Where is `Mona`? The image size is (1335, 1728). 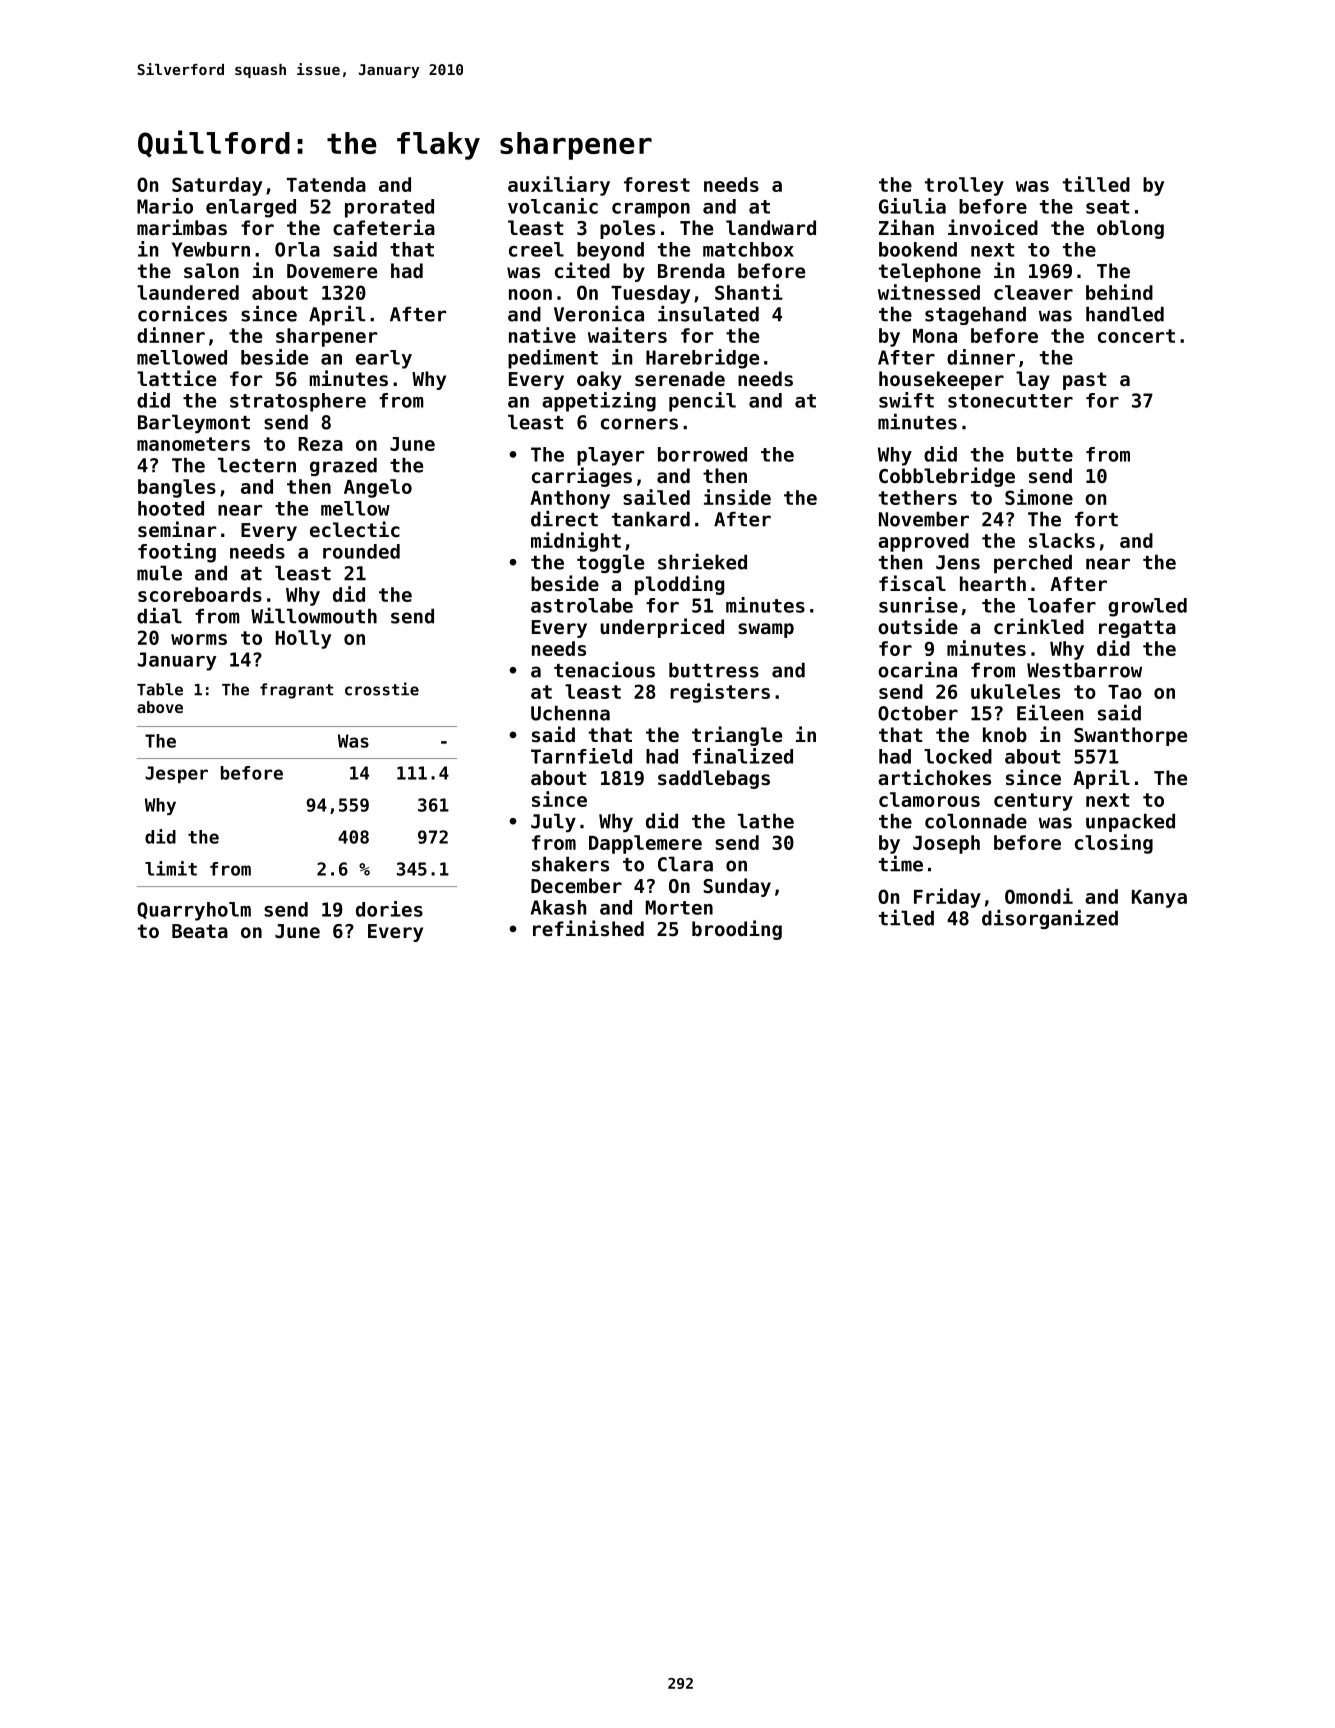
Mona is located at coordinates (935, 336).
